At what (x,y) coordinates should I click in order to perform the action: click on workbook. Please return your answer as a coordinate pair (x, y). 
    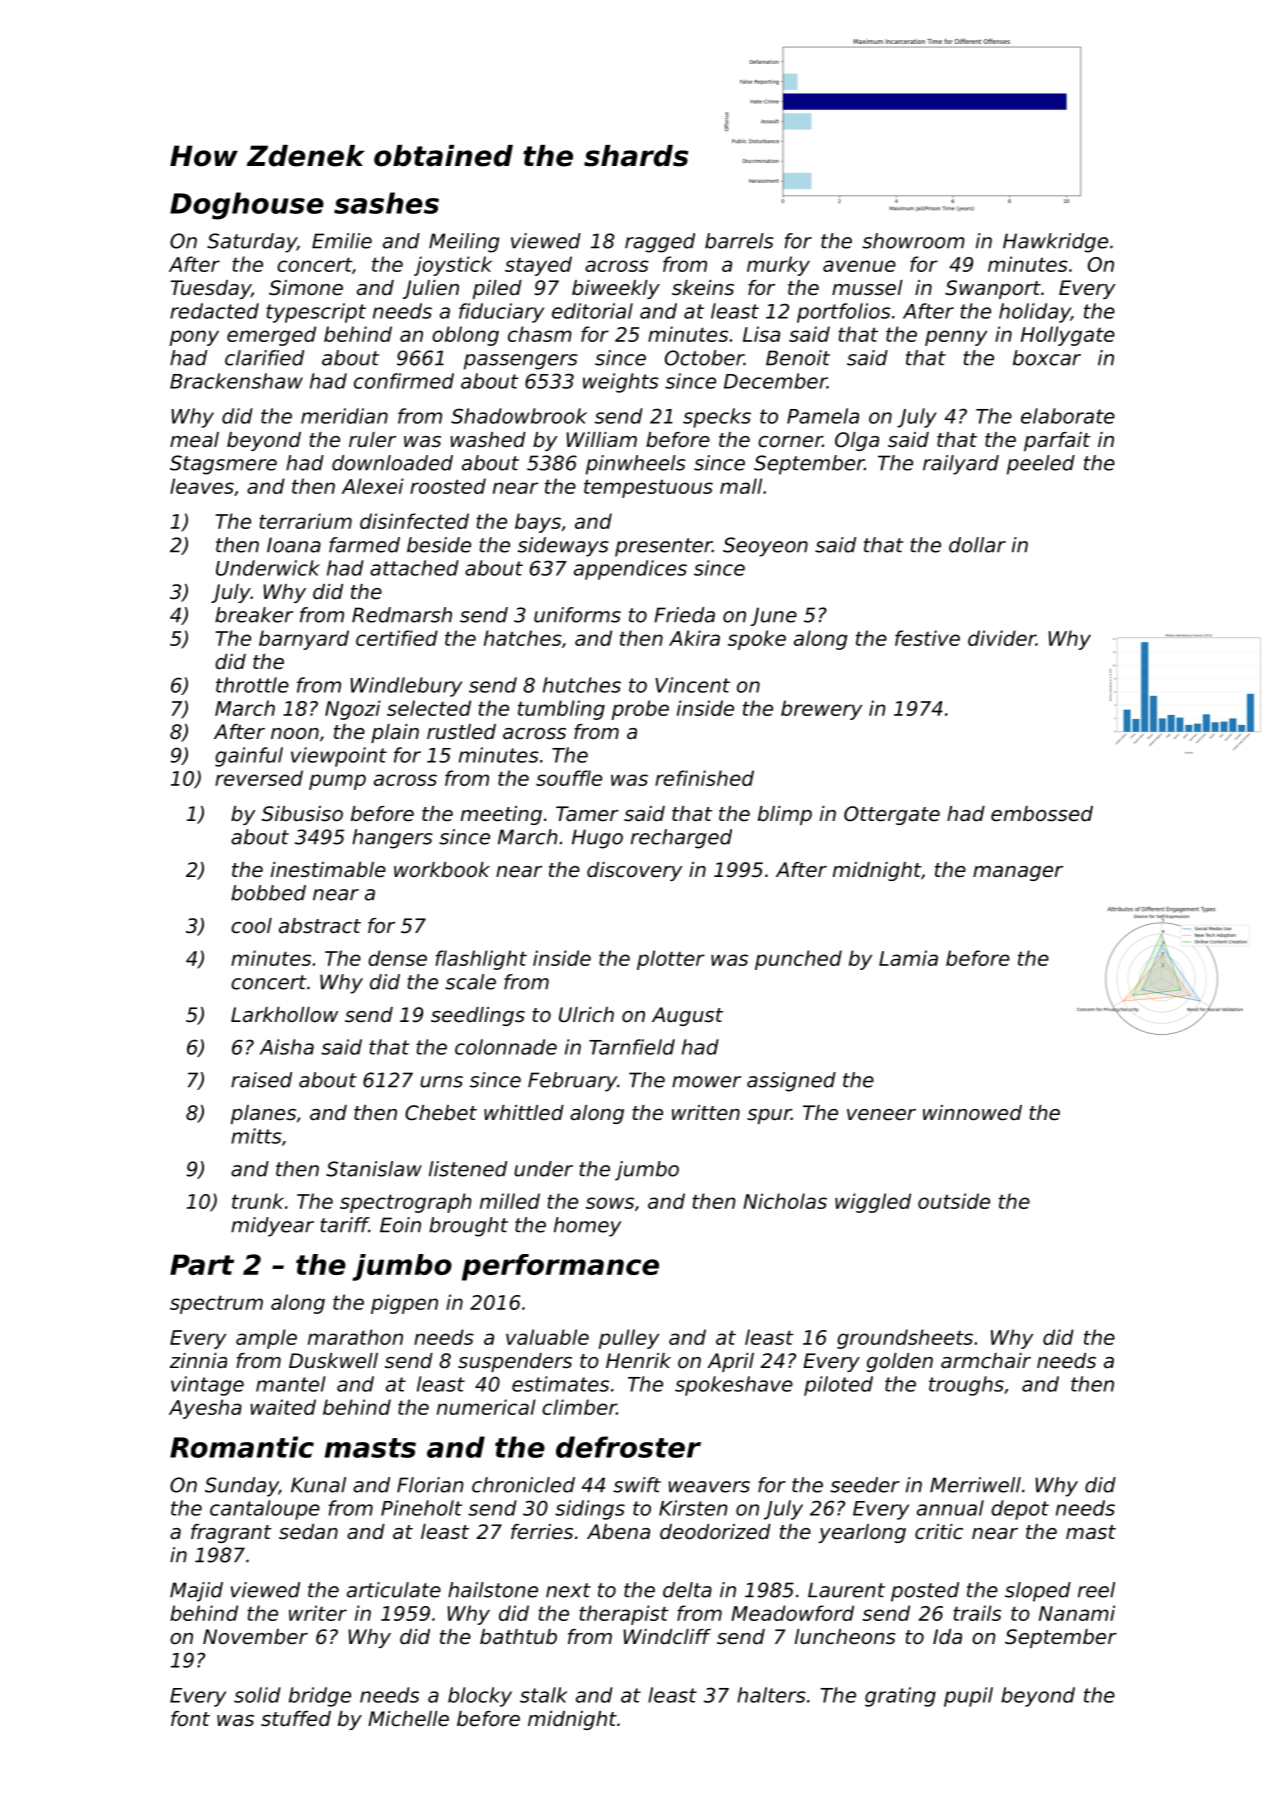
    Looking at the image, I should click on (442, 870).
